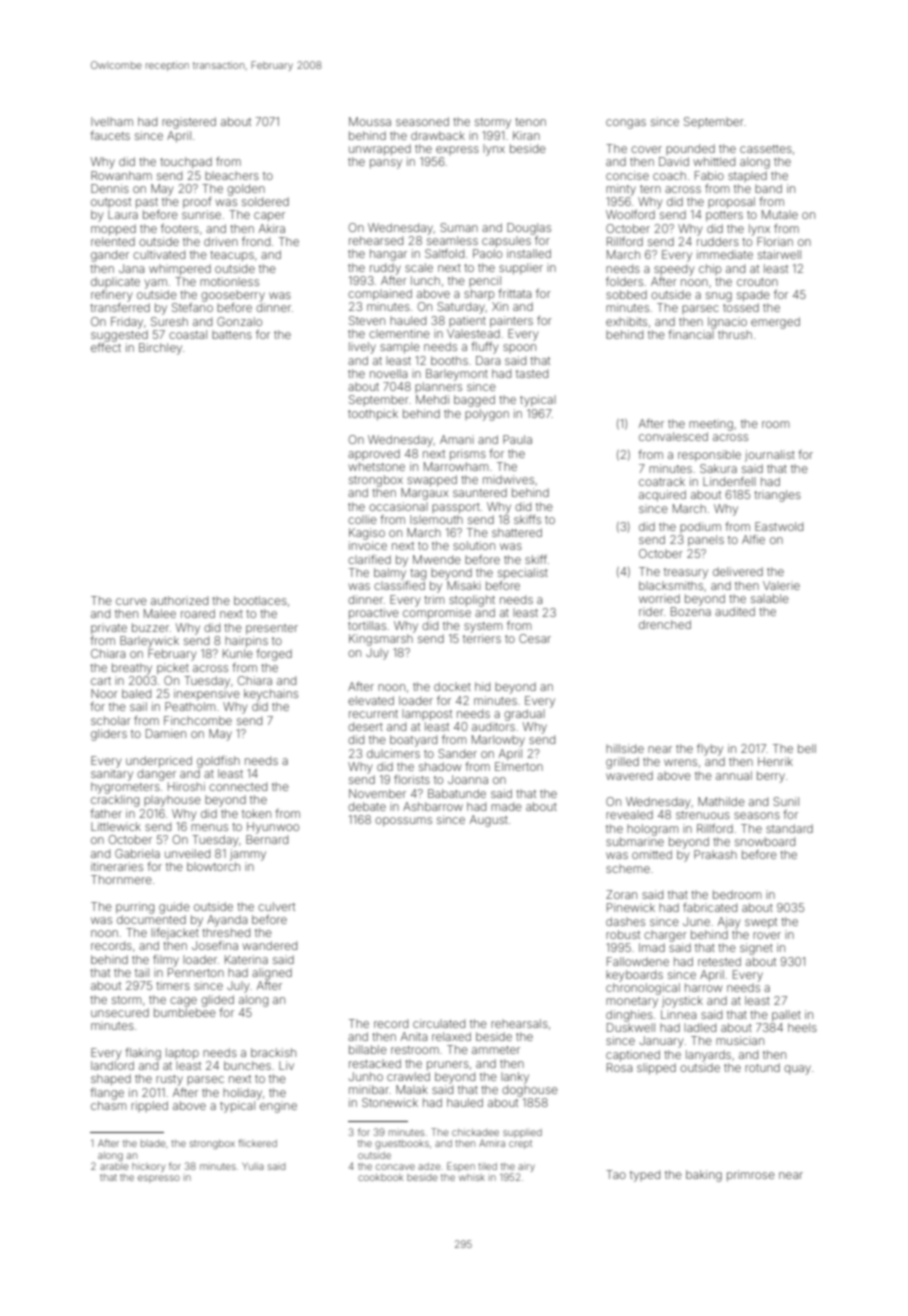  I want to click on typed, so click(645, 1176).
